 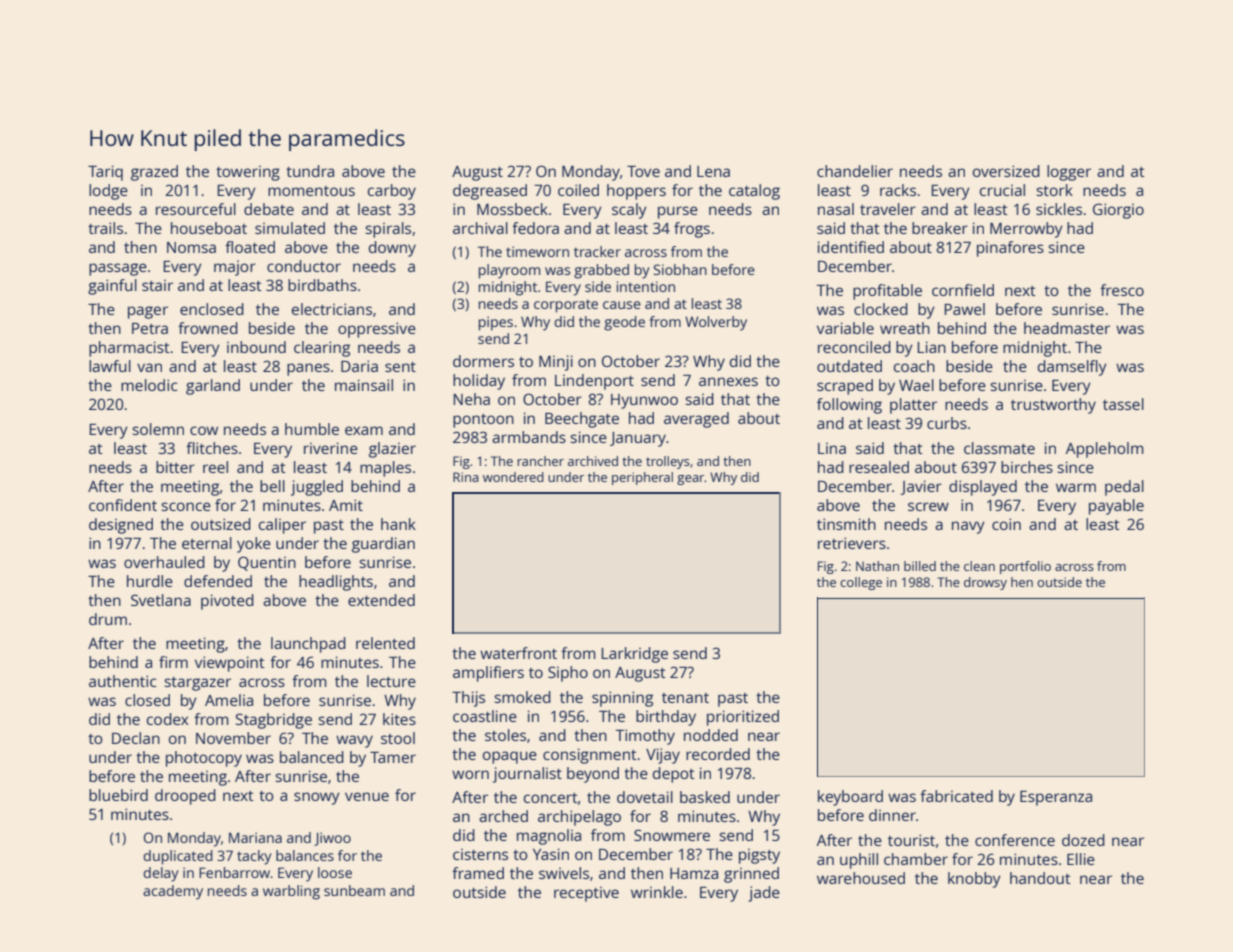 I want to click on drowsy, so click(x=985, y=583).
